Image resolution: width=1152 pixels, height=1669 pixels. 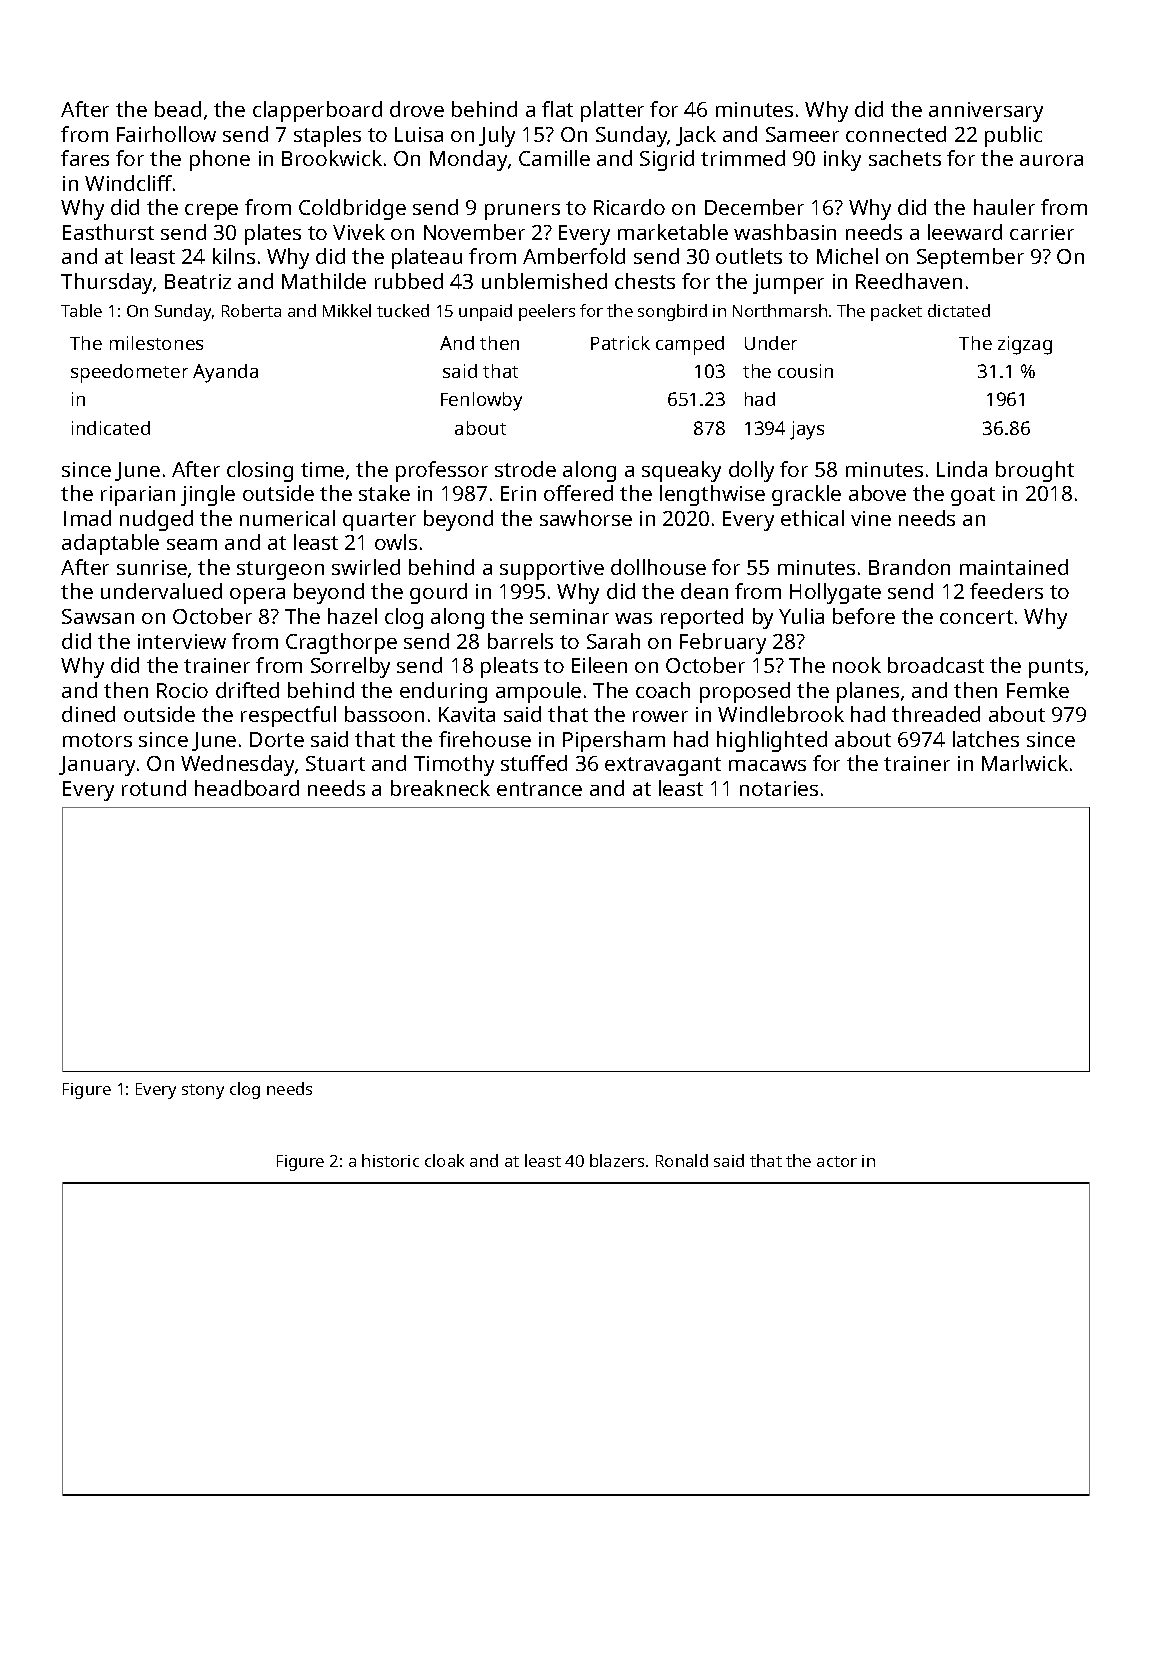 I want to click on reported, so click(x=702, y=618).
